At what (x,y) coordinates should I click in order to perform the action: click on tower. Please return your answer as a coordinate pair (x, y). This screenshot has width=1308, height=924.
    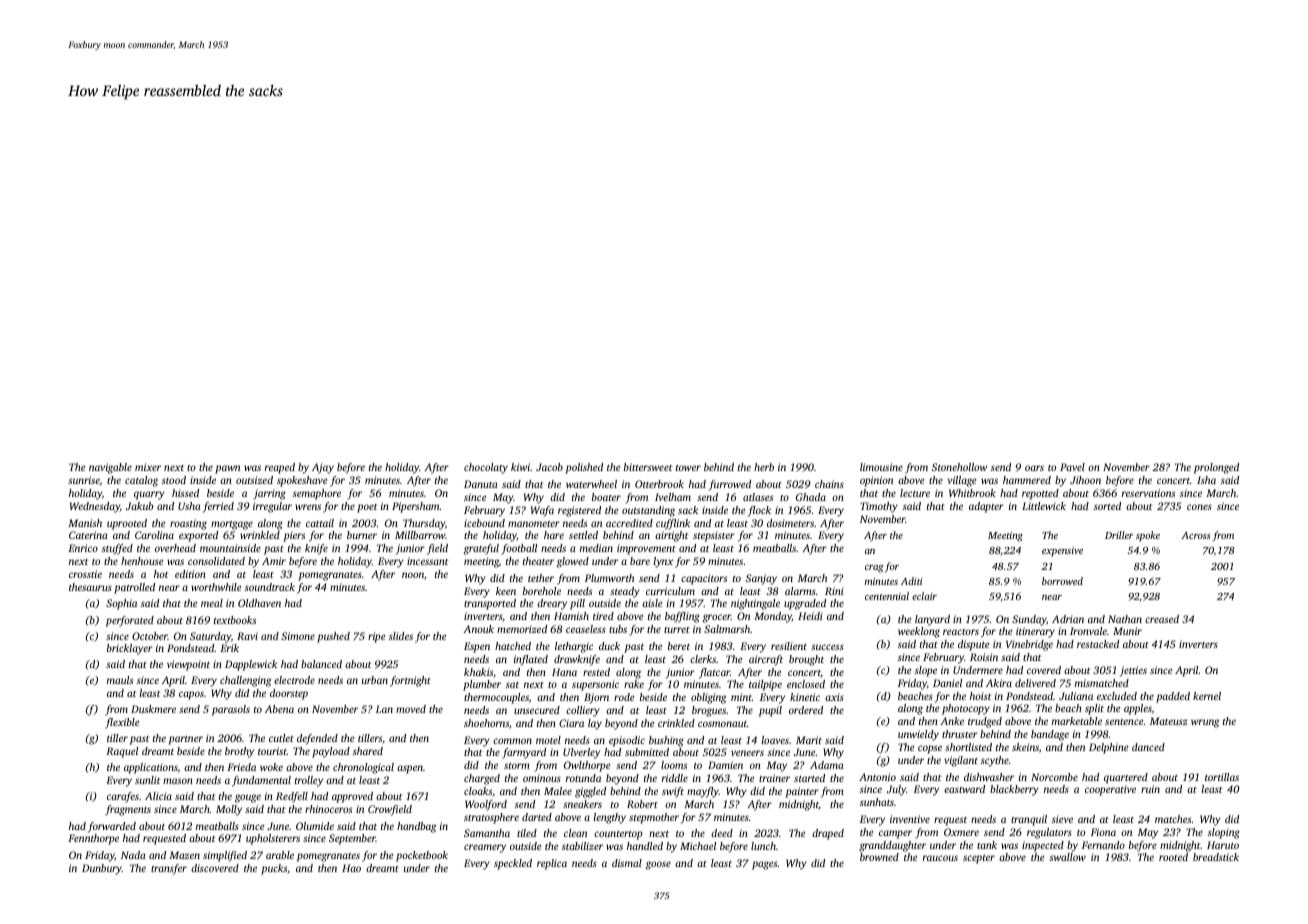
    Looking at the image, I should click on (688, 467).
